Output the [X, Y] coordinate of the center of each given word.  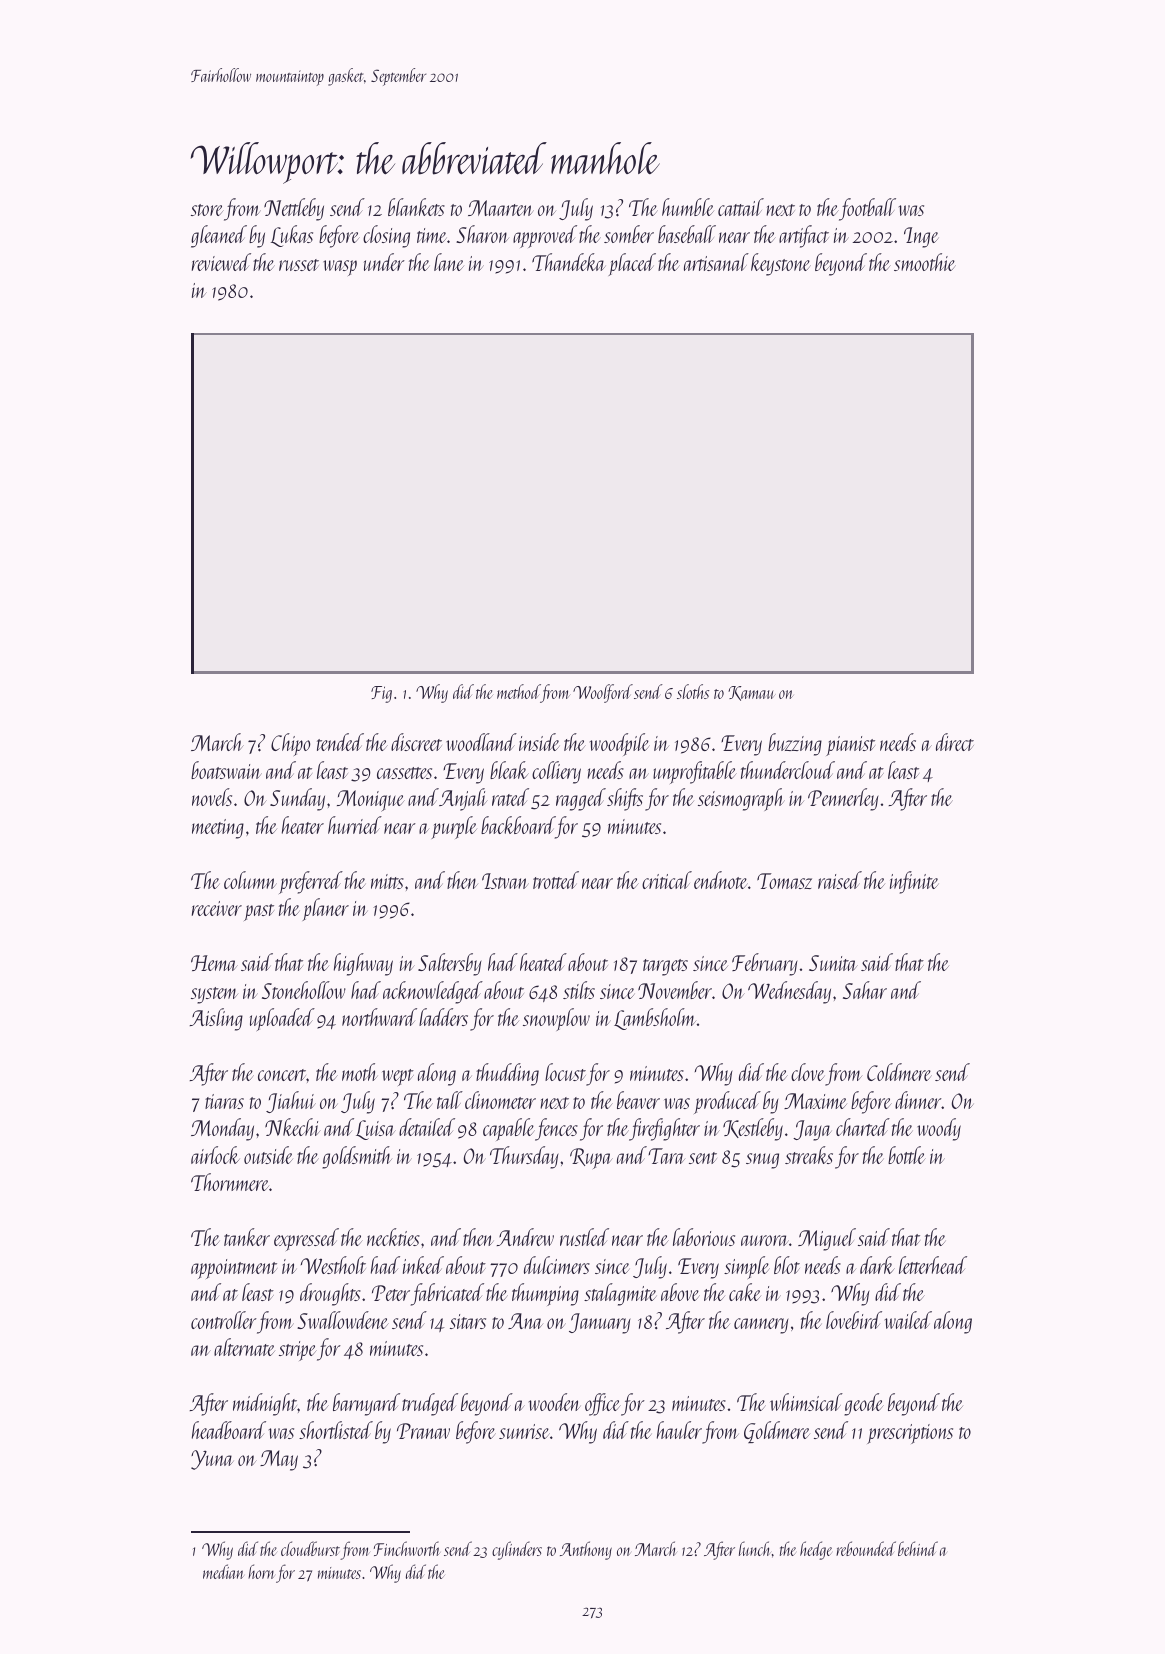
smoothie [925, 262]
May [279, 1460]
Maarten [501, 208]
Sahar [865, 990]
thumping [545, 1294]
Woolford [603, 693]
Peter [391, 1293]
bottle [907, 1155]
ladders [443, 1017]
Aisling [216, 1019]
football [867, 209]
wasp [340, 268]
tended [340, 742]
